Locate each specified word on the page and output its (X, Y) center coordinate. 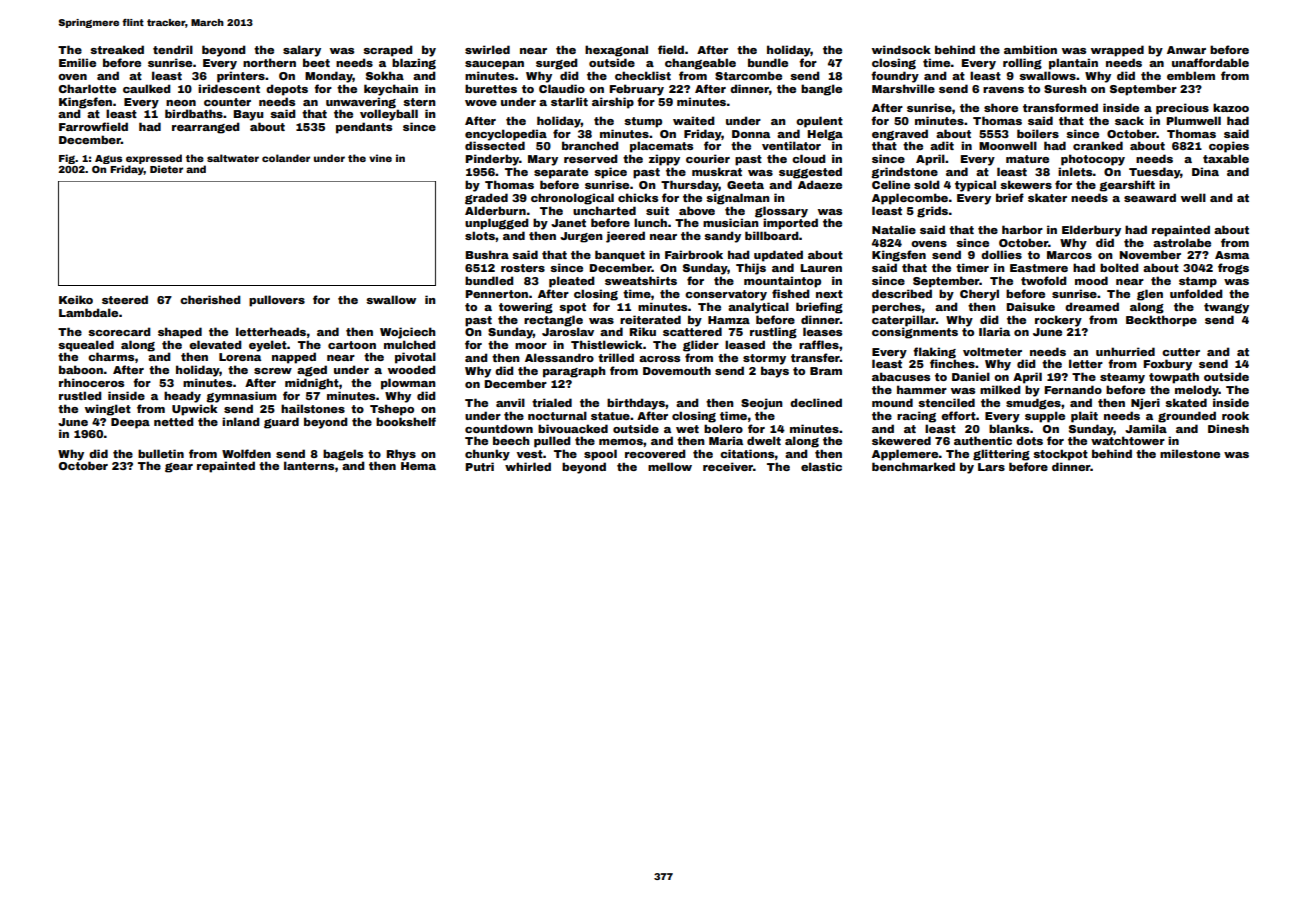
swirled (487, 49)
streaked (117, 49)
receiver (728, 466)
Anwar (1186, 50)
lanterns (309, 465)
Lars (991, 467)
